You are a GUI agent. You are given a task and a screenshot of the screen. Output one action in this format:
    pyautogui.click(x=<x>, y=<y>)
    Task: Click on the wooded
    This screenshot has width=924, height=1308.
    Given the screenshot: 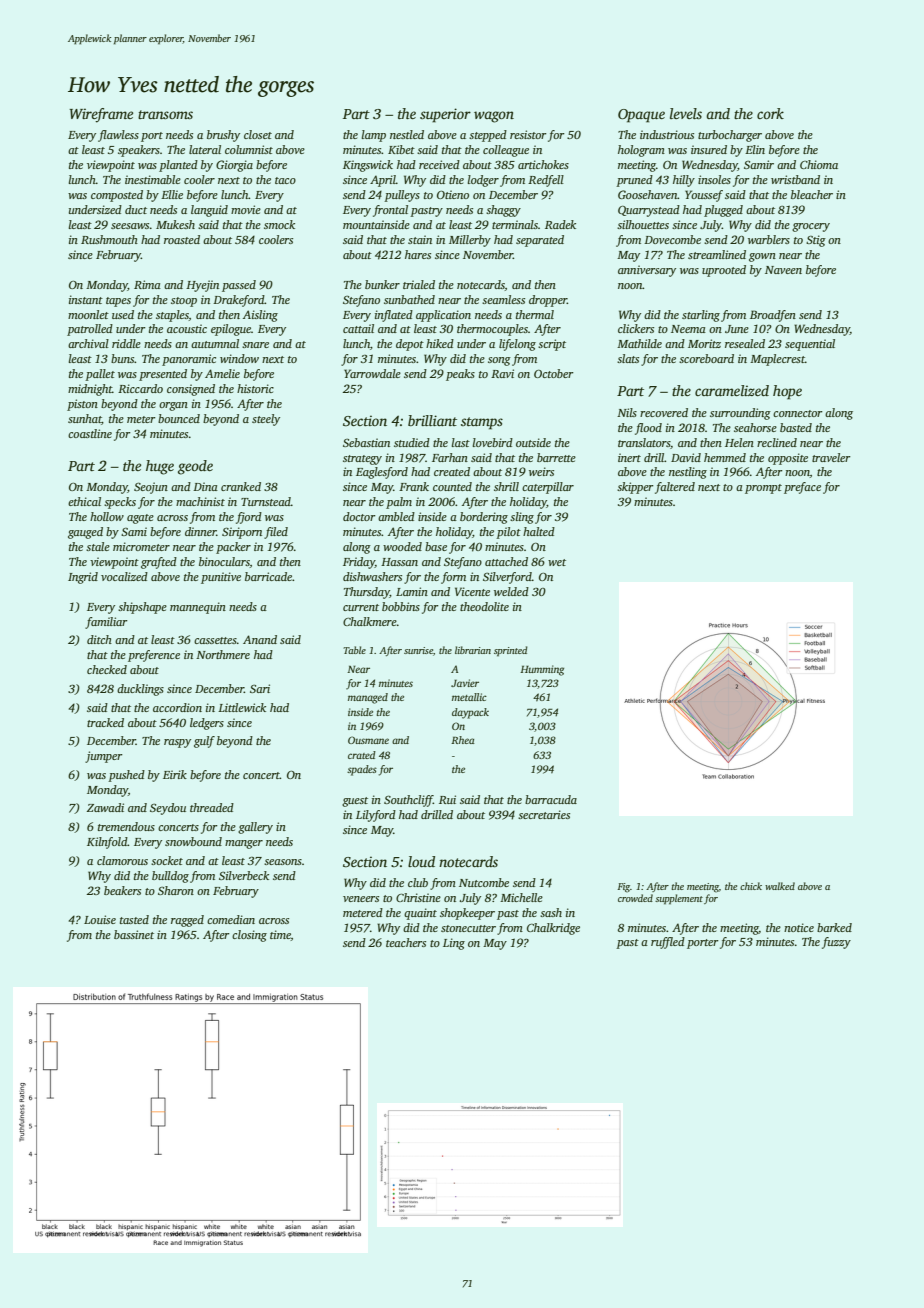 What is the action you would take?
    pyautogui.click(x=402, y=546)
